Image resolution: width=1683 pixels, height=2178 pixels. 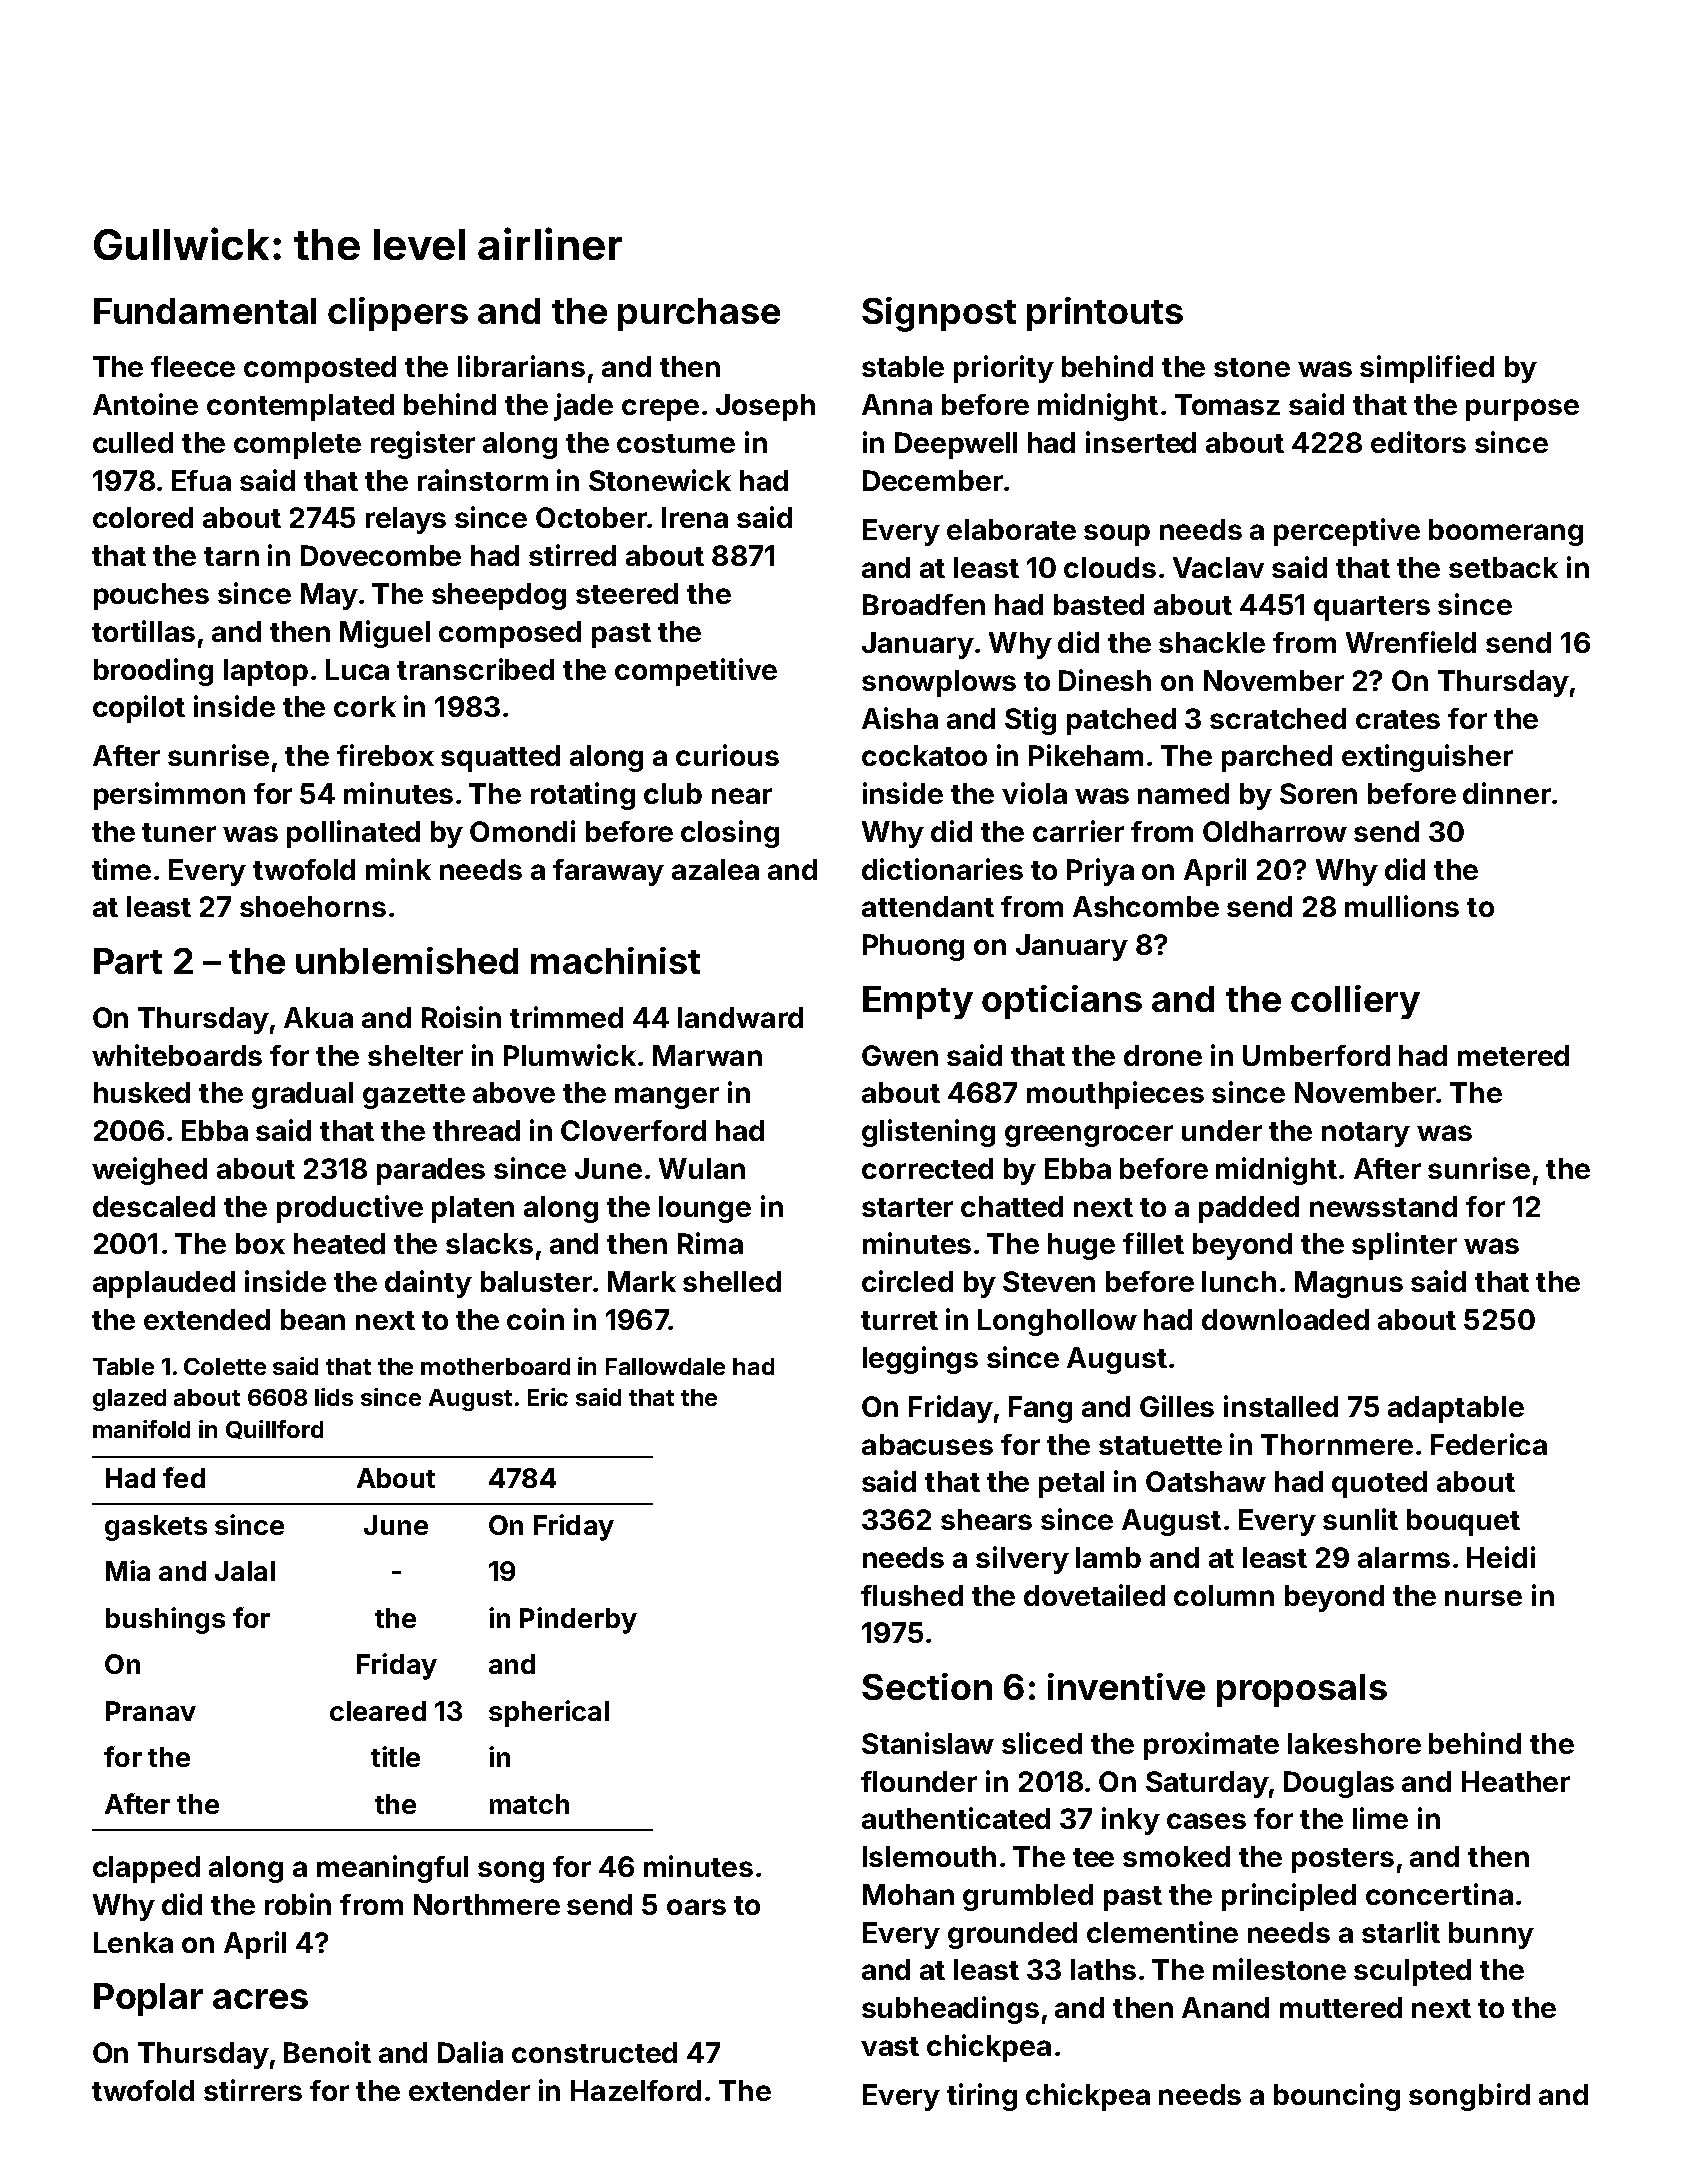 What do you see at coordinates (1105, 314) in the screenshot?
I see `printouts` at bounding box center [1105, 314].
